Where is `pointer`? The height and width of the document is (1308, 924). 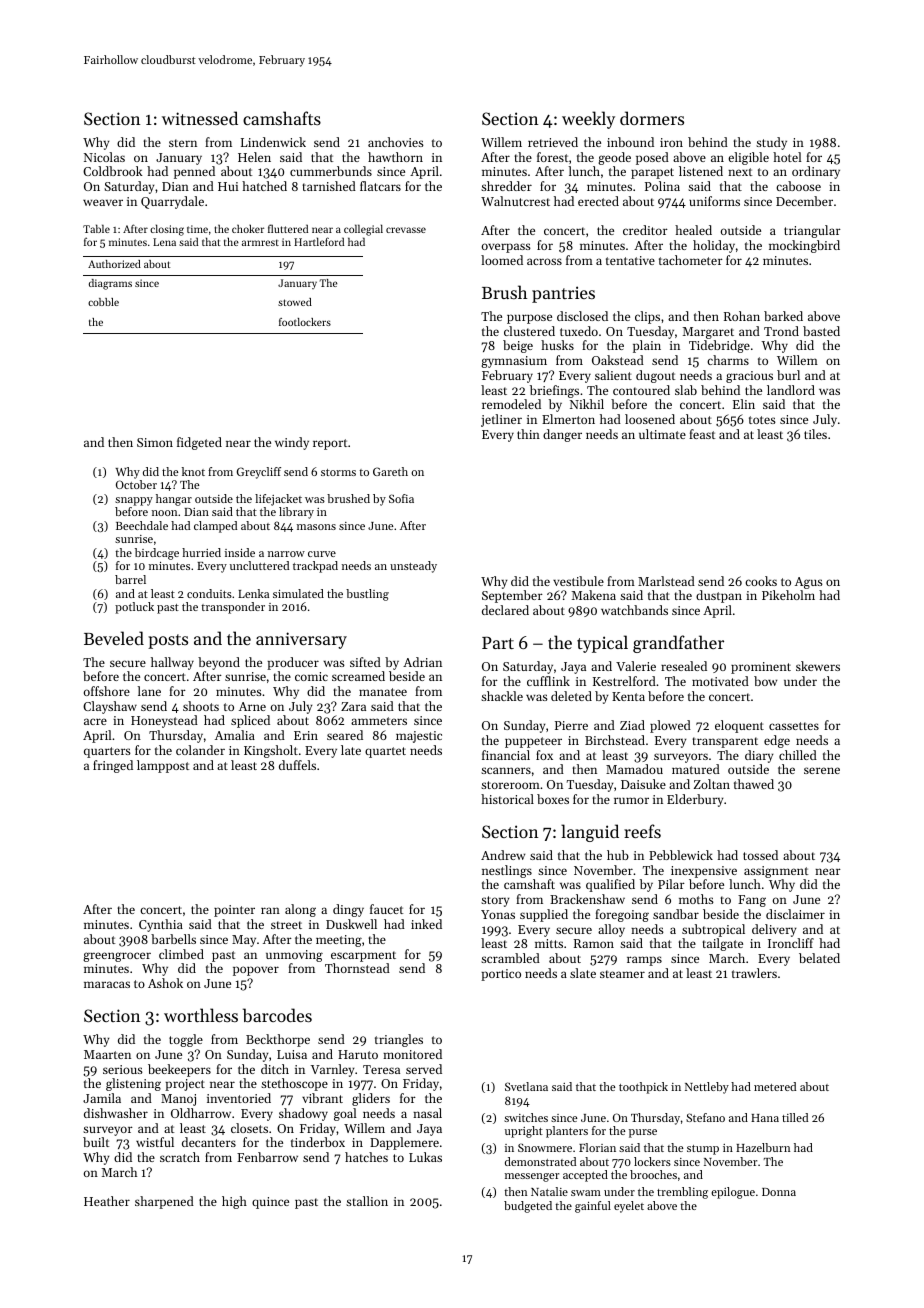
pointer is located at coordinates (234, 911).
